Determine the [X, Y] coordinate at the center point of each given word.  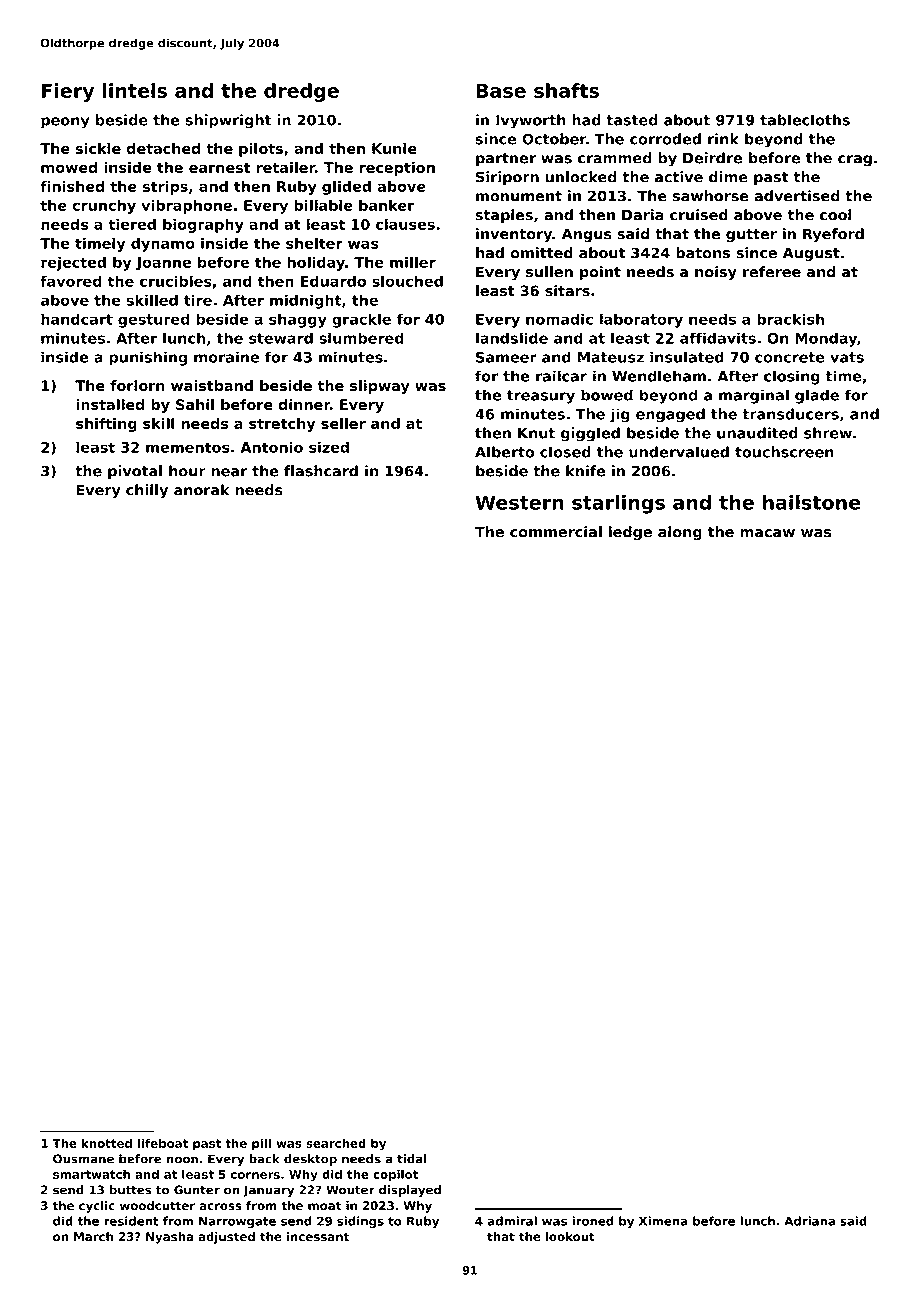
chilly [147, 491]
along [680, 533]
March [93, 1236]
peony [65, 123]
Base [501, 91]
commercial [556, 532]
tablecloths [805, 120]
